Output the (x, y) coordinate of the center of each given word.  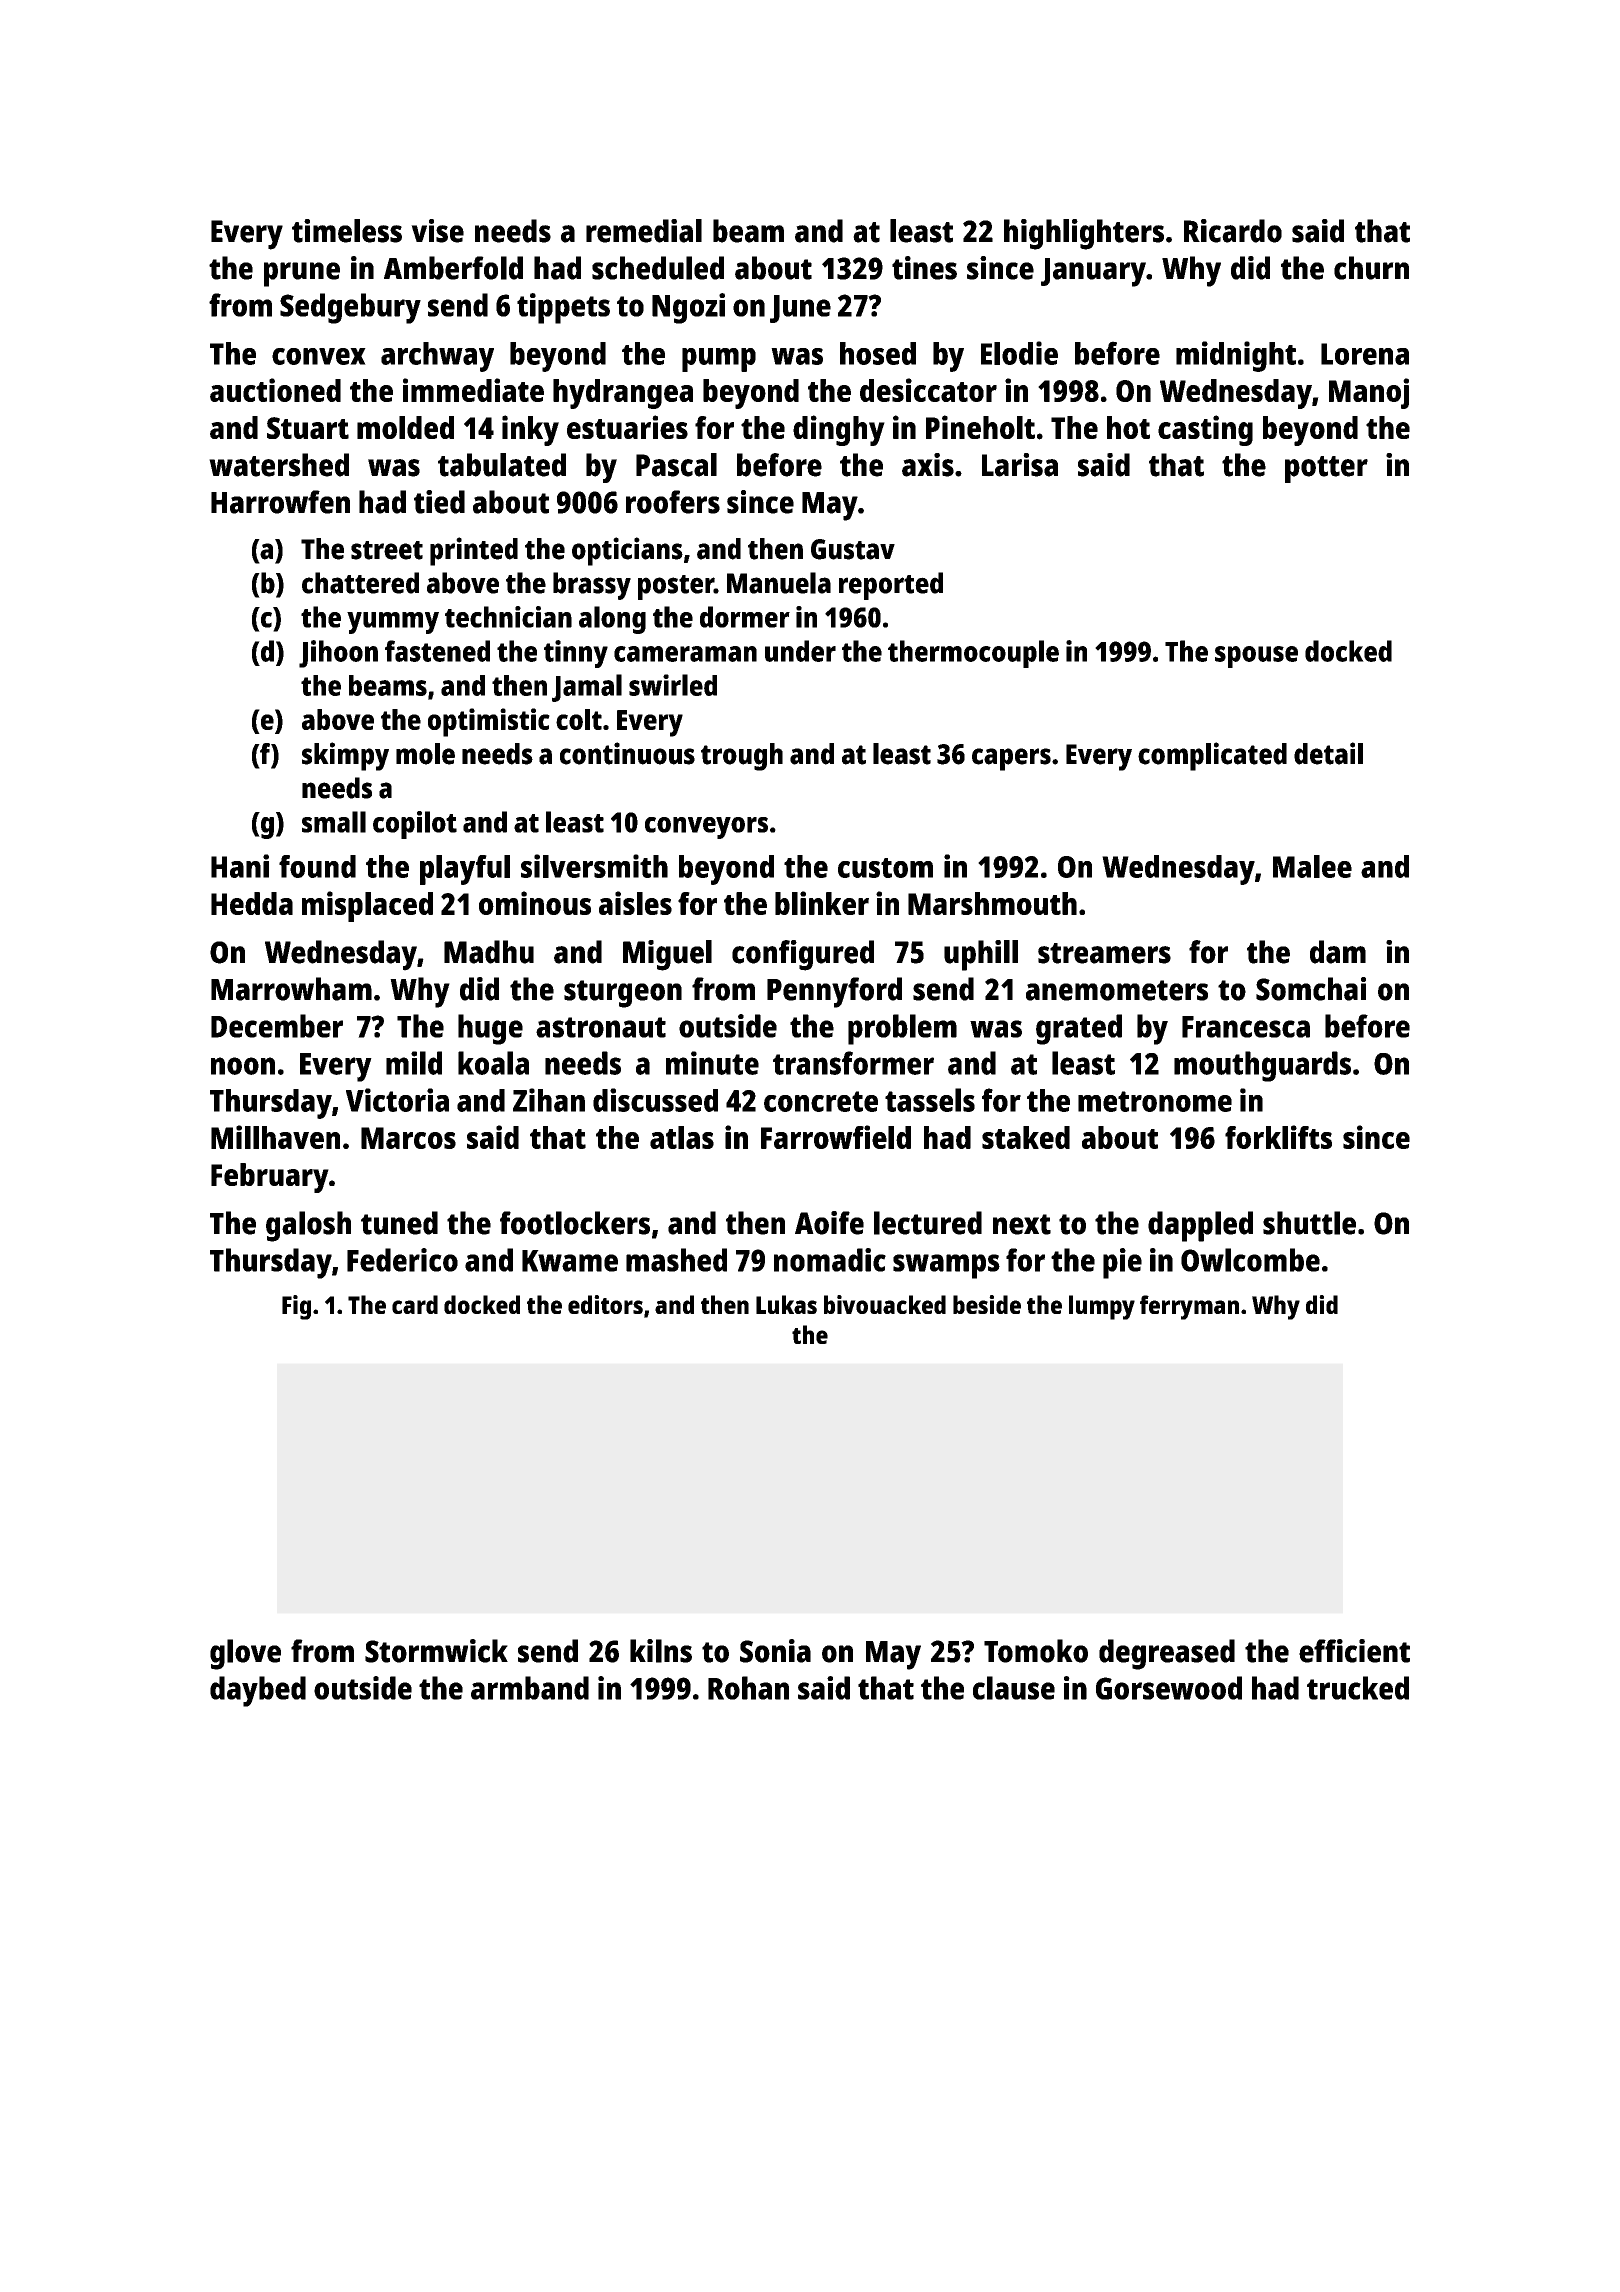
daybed (258, 1691)
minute (712, 1063)
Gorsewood (1169, 1688)
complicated (1212, 756)
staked (1026, 1137)
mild (414, 1063)
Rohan (748, 1688)
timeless (347, 231)
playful (465, 870)
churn (1371, 268)
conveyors (706, 828)
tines (924, 268)
